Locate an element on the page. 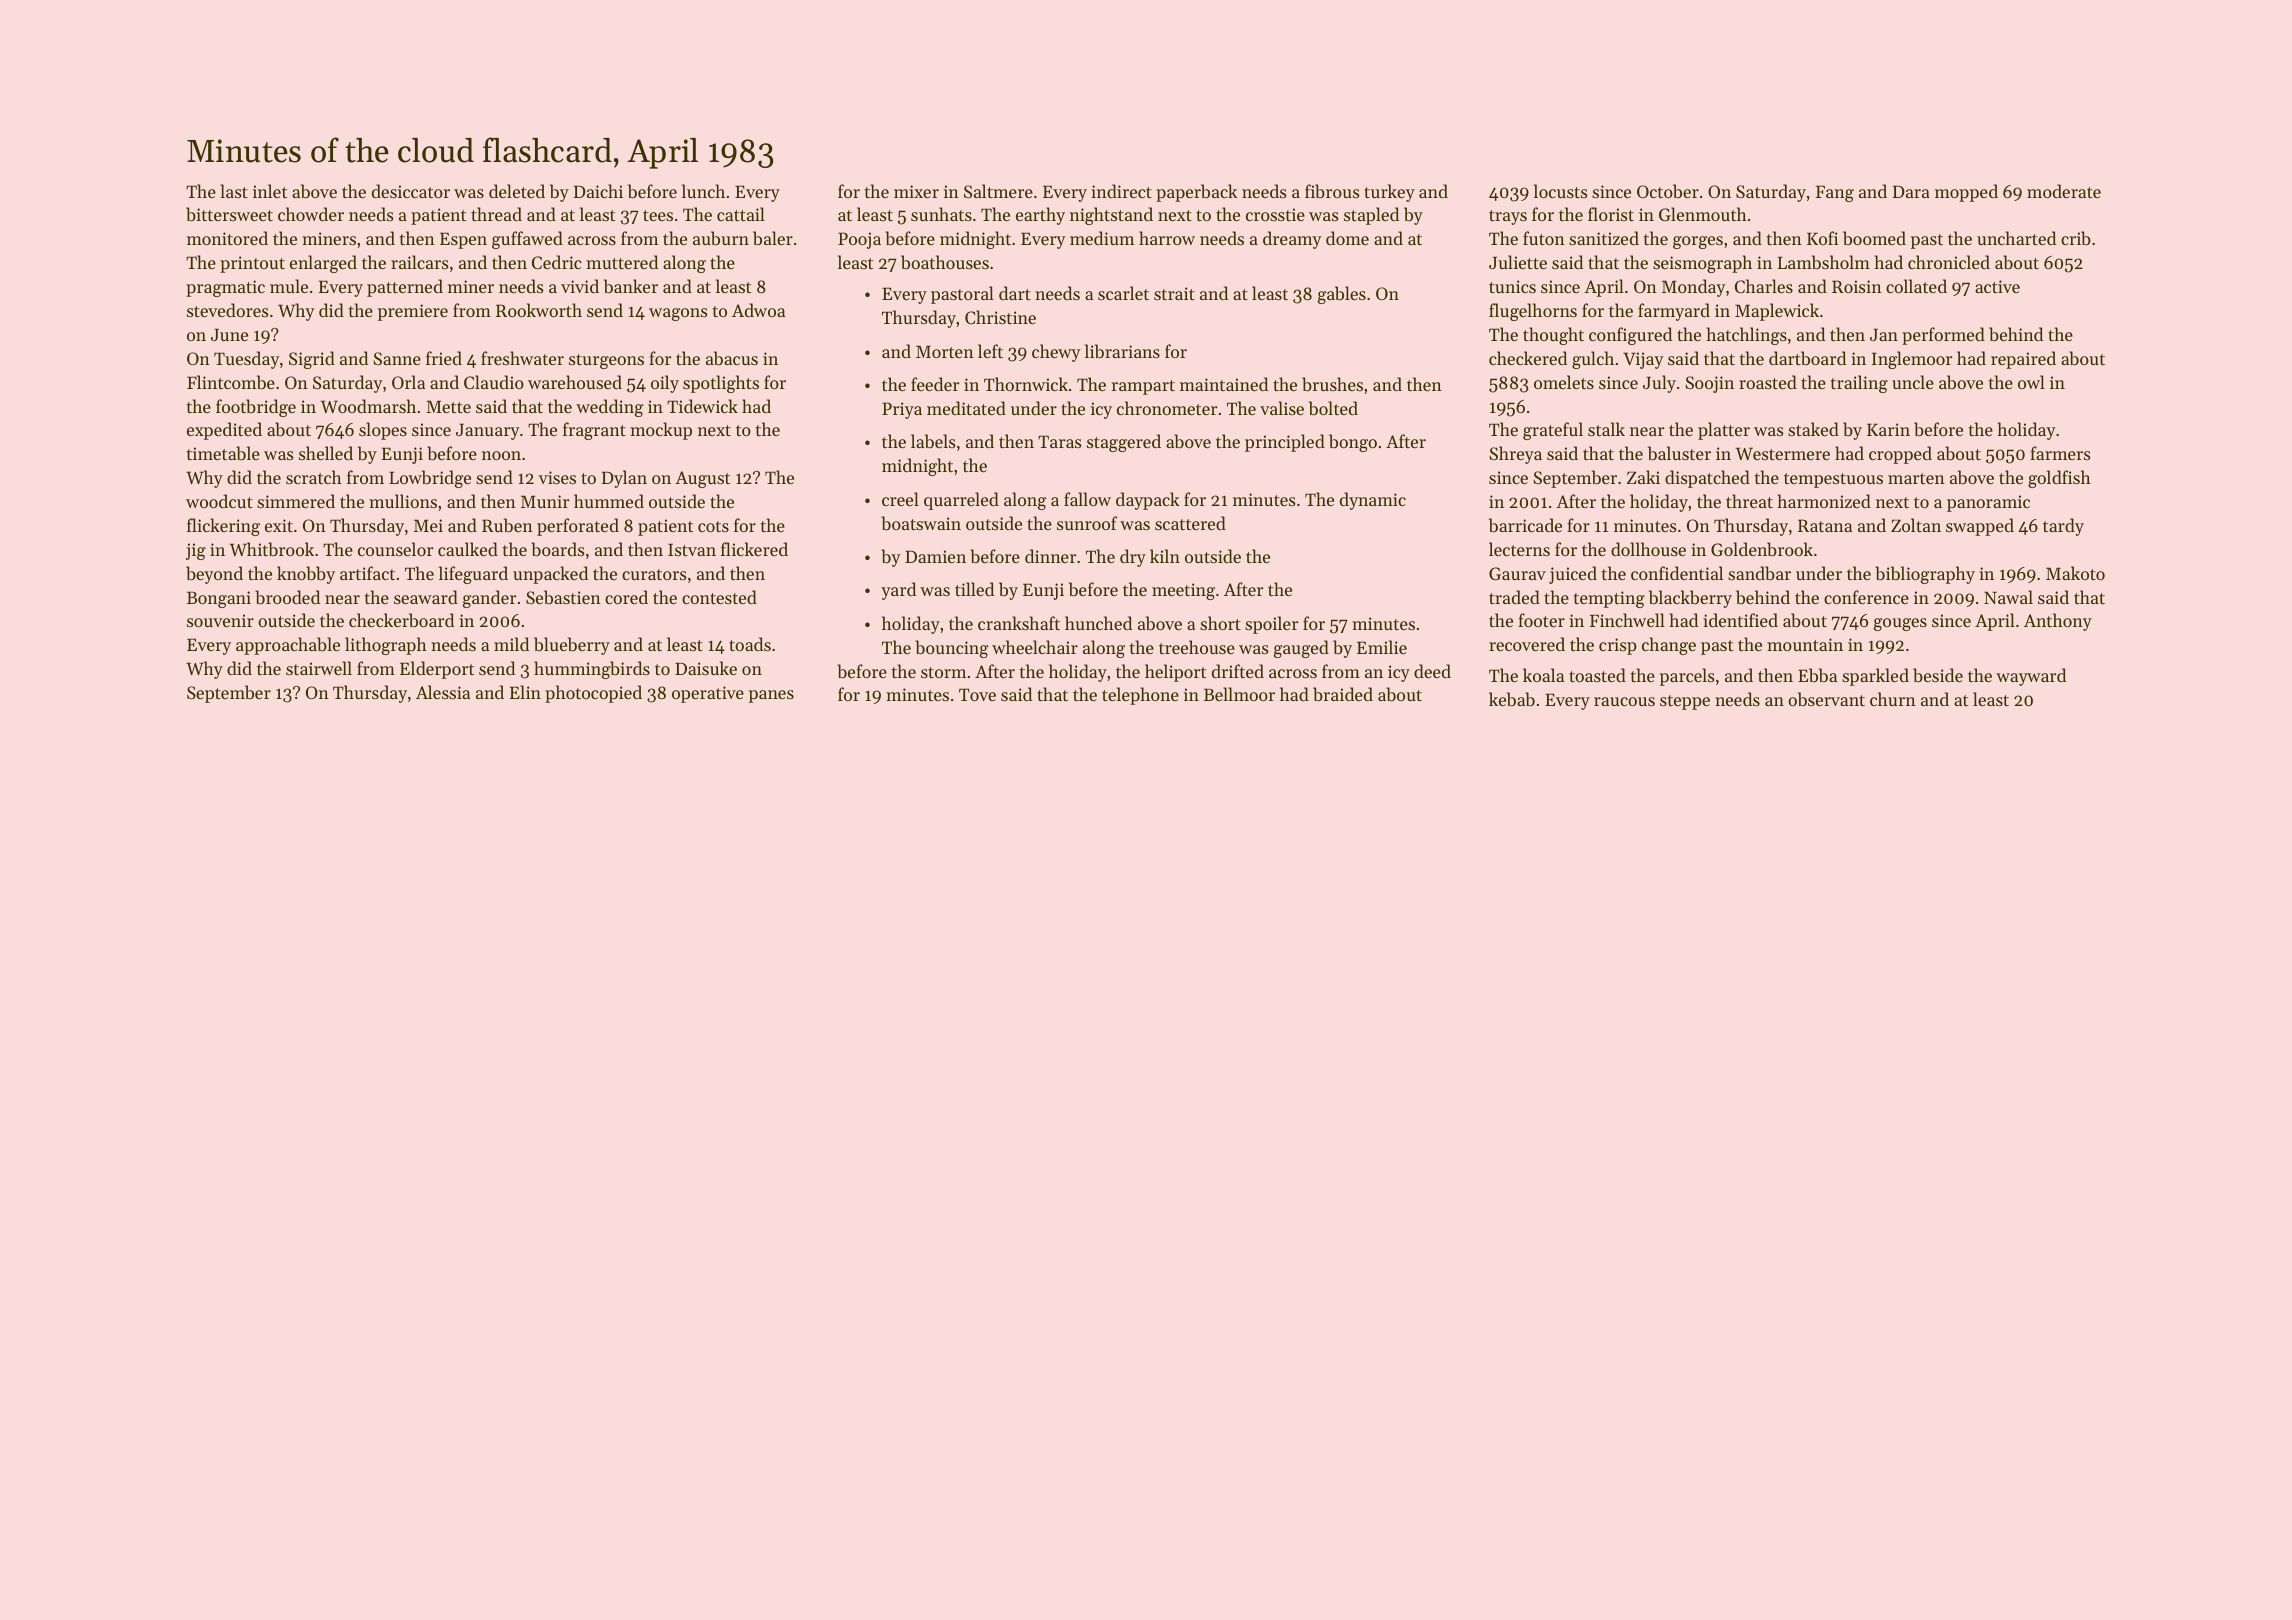  tempestuous is located at coordinates (1833, 480).
